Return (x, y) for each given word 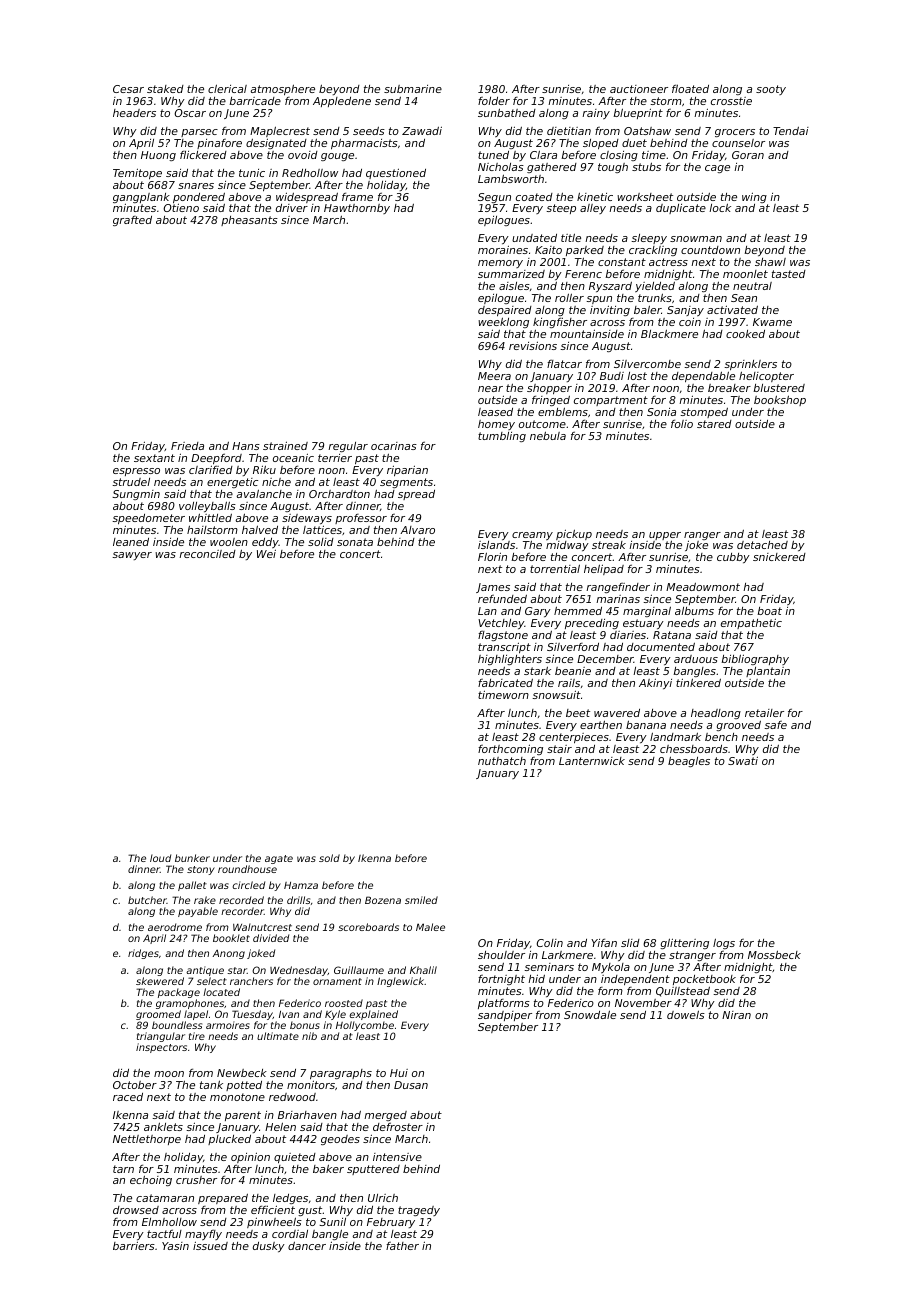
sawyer (132, 556)
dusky (269, 1247)
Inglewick (401, 982)
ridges (143, 954)
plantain (768, 672)
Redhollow (310, 173)
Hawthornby (357, 210)
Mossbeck (774, 954)
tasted (789, 274)
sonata (355, 542)
